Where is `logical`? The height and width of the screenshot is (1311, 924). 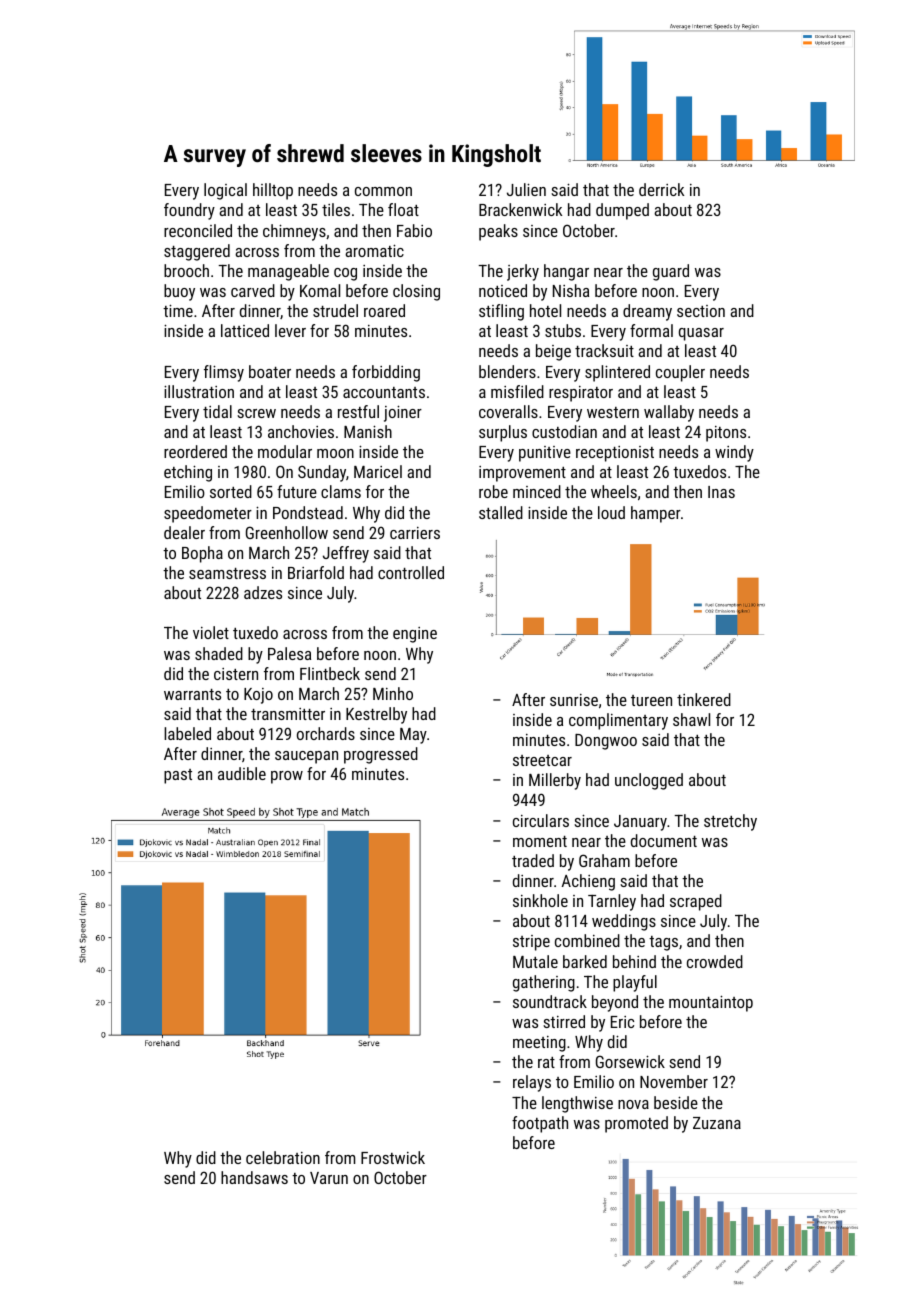 logical is located at coordinates (225, 191).
